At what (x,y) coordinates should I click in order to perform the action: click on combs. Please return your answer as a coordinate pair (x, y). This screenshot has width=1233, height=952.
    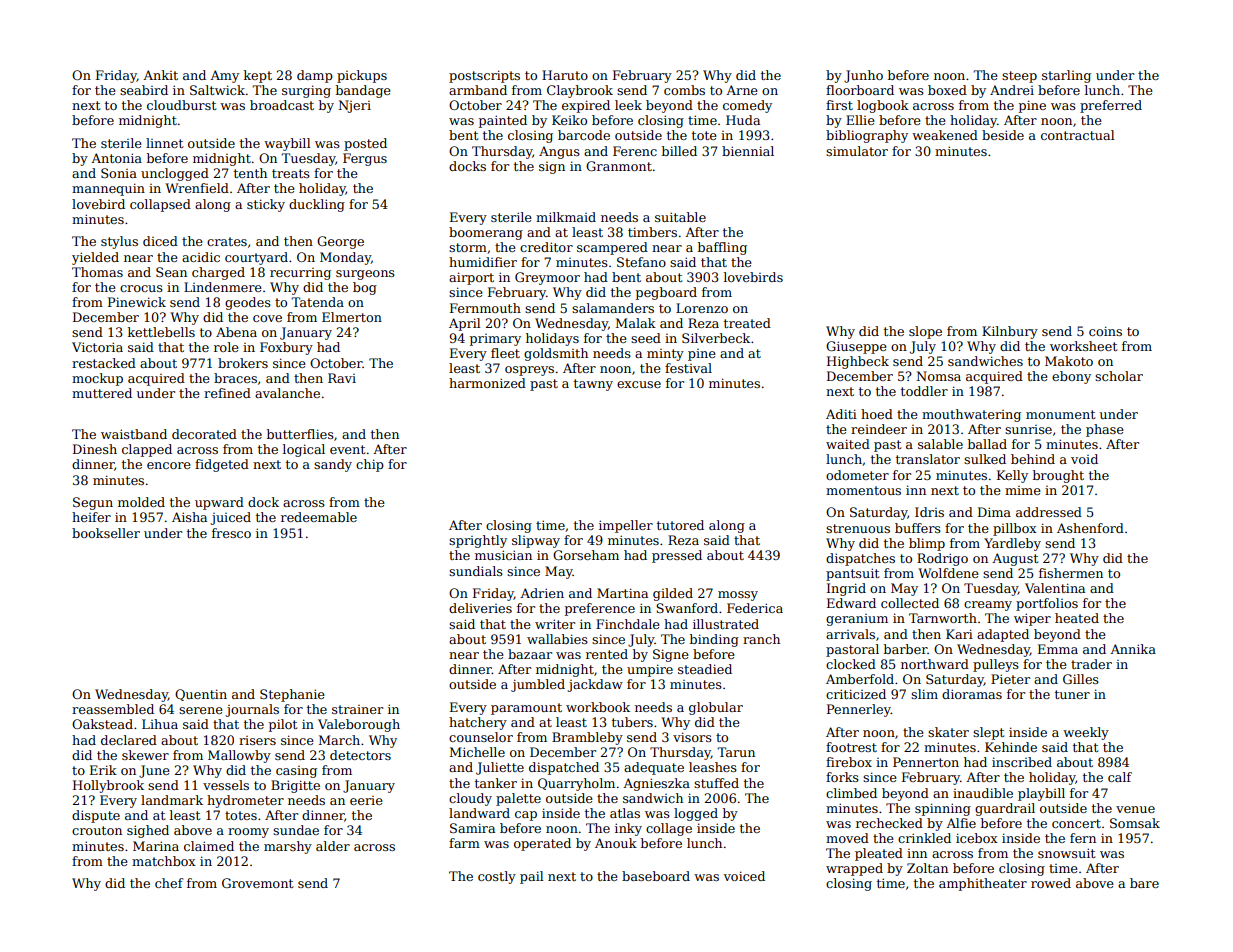
    Looking at the image, I should click on (684, 90).
